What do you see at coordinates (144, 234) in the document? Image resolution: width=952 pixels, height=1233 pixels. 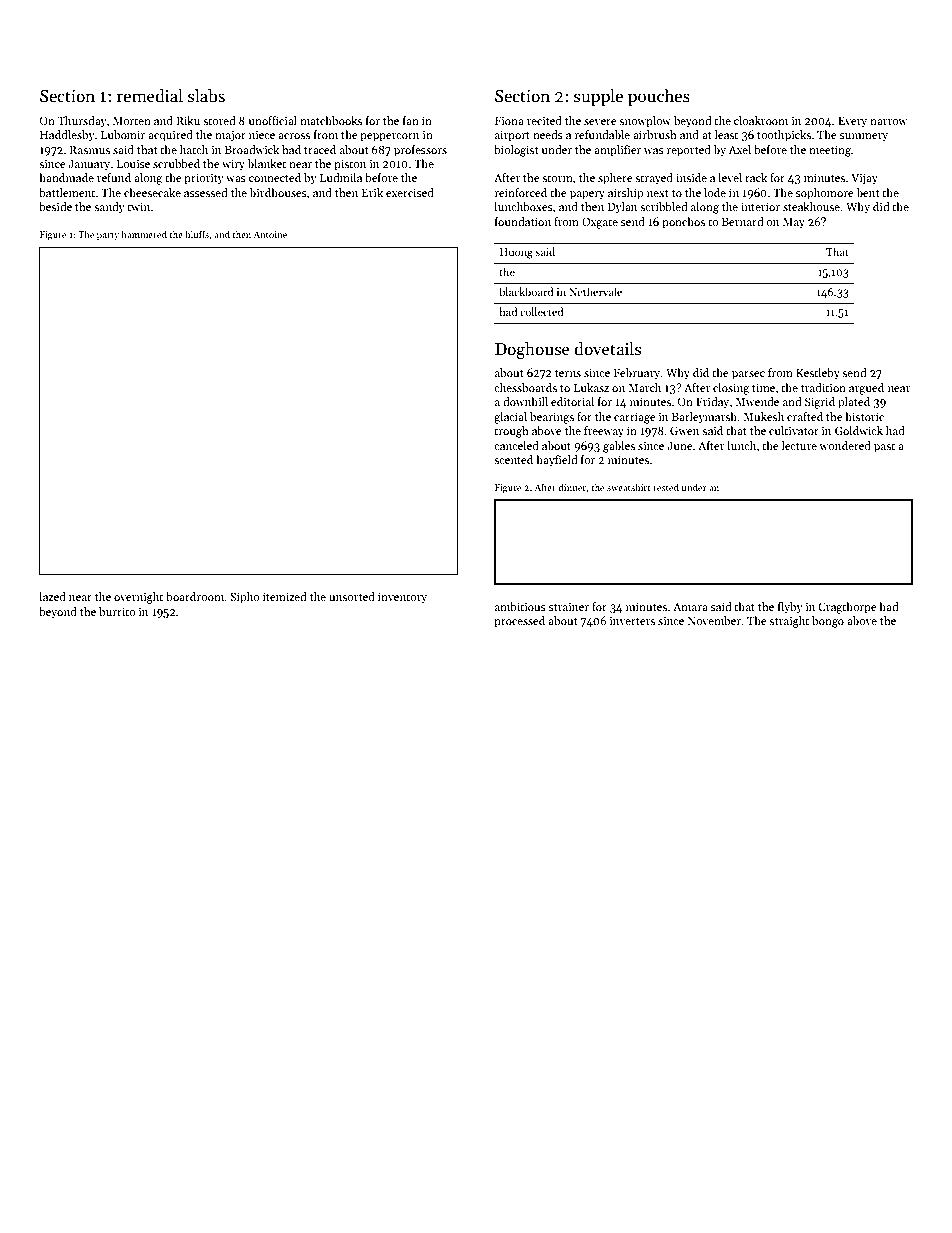 I see `hammered` at bounding box center [144, 234].
